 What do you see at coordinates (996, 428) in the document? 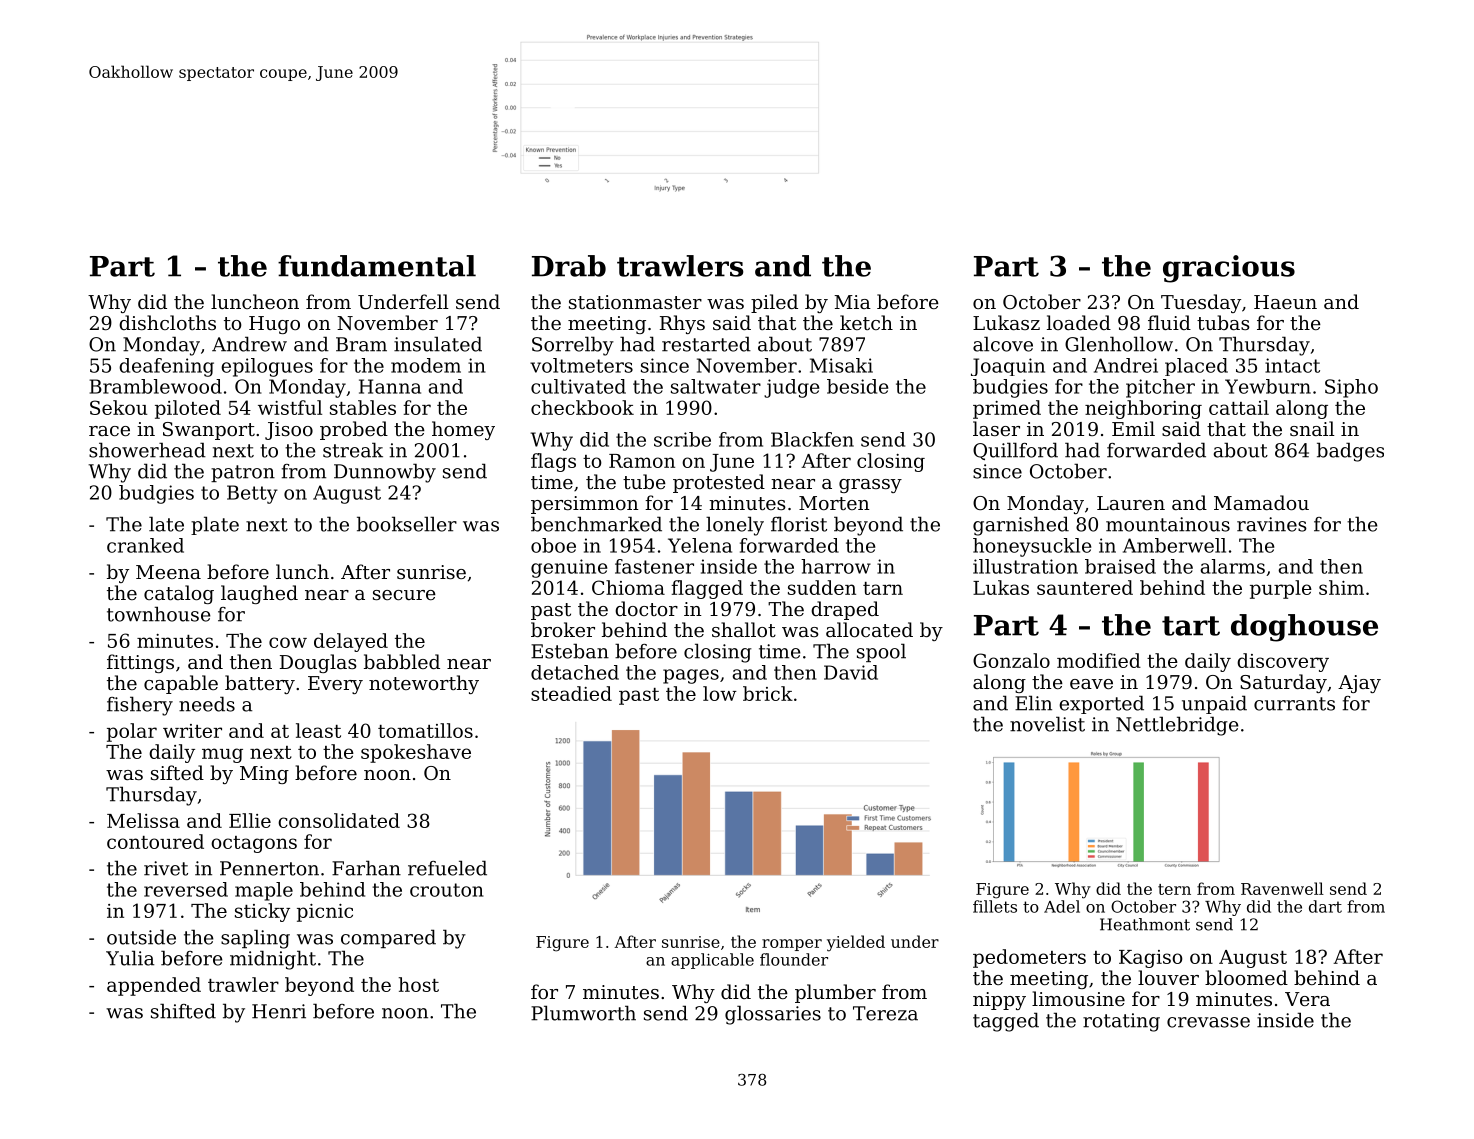
I see `laser` at bounding box center [996, 428].
